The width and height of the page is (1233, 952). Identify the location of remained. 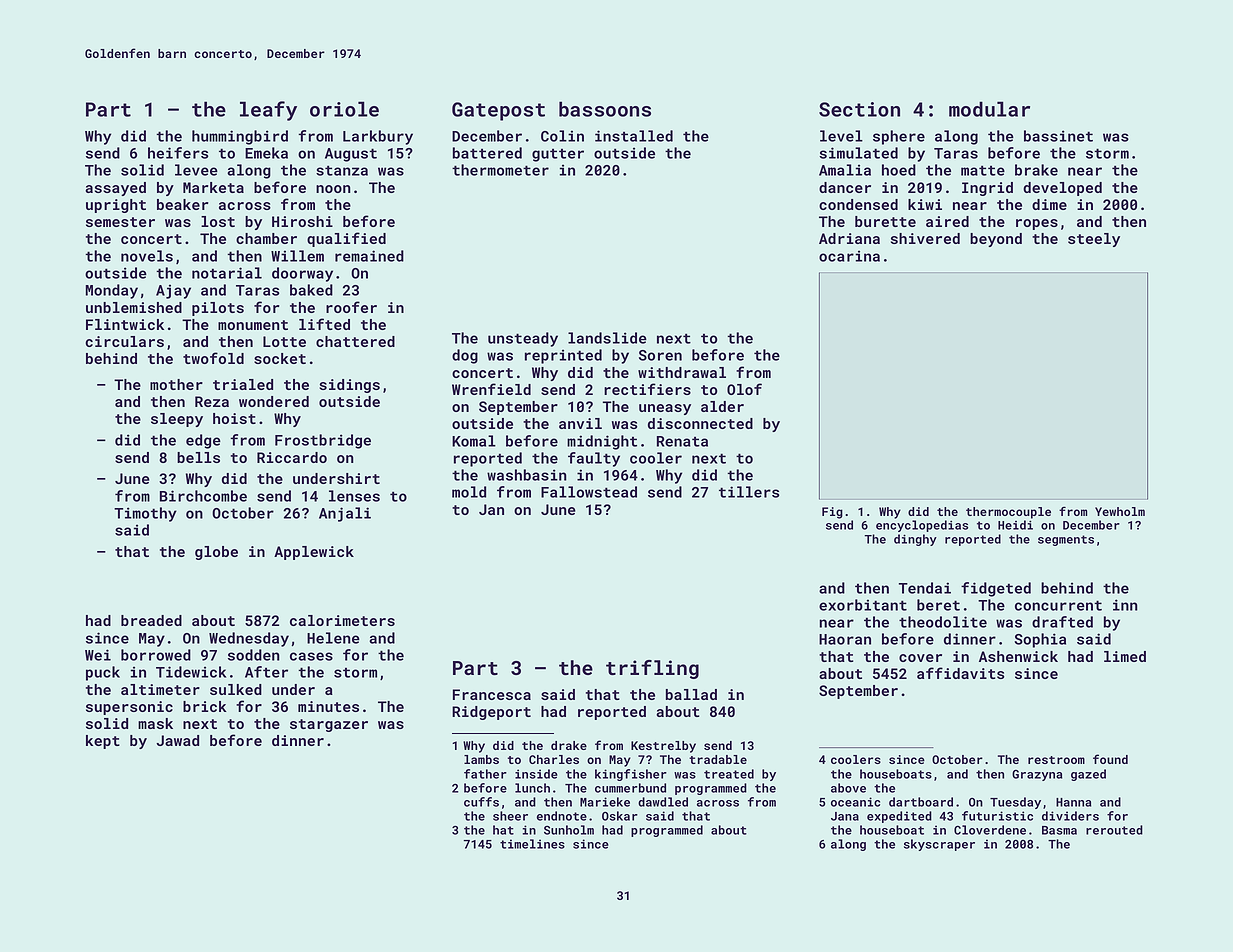
(369, 256).
